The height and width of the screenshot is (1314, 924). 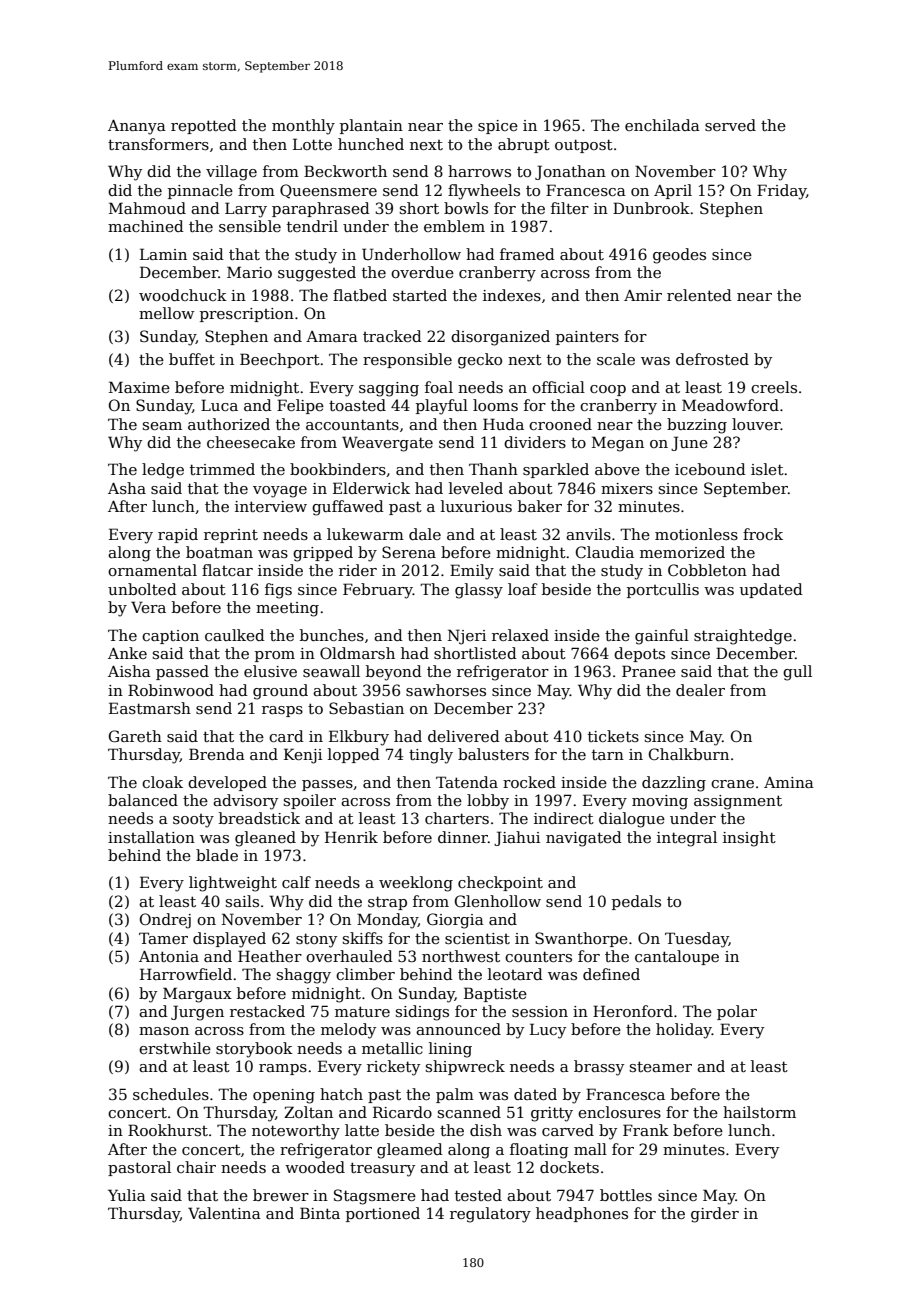 What do you see at coordinates (730, 125) in the screenshot?
I see `served` at bounding box center [730, 125].
